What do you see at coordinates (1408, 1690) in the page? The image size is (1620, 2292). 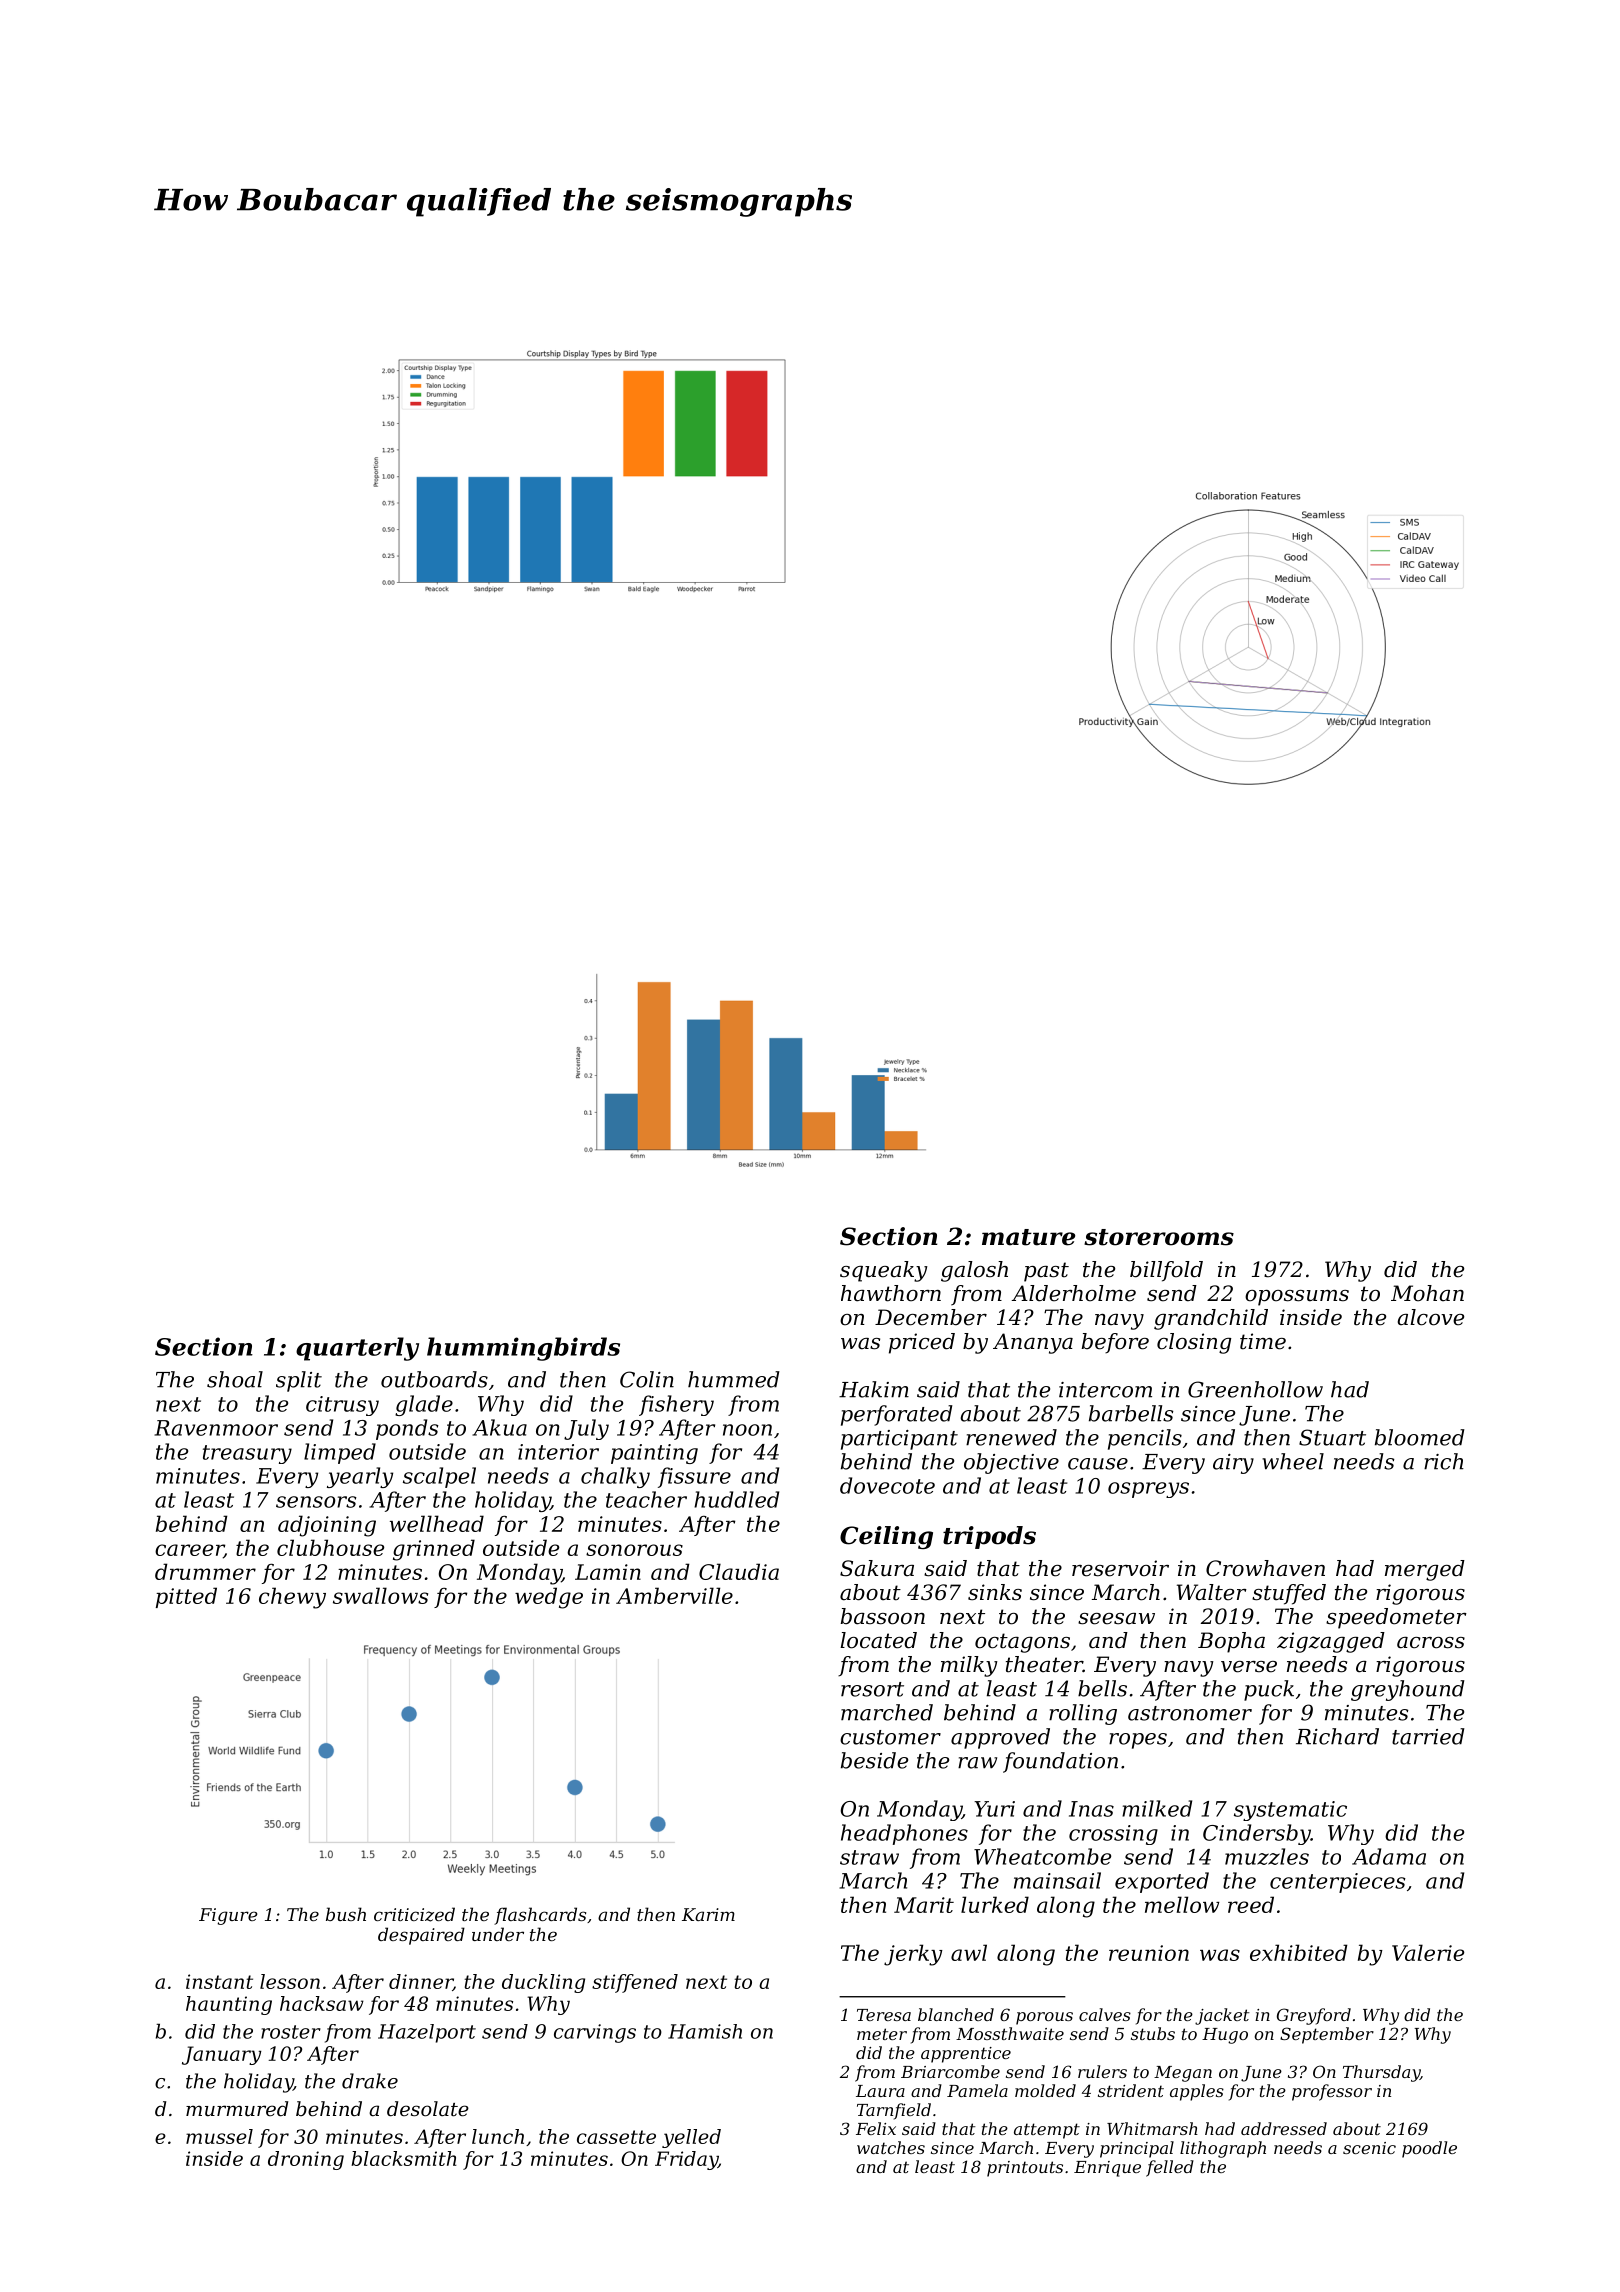 I see `greyhound` at bounding box center [1408, 1690].
